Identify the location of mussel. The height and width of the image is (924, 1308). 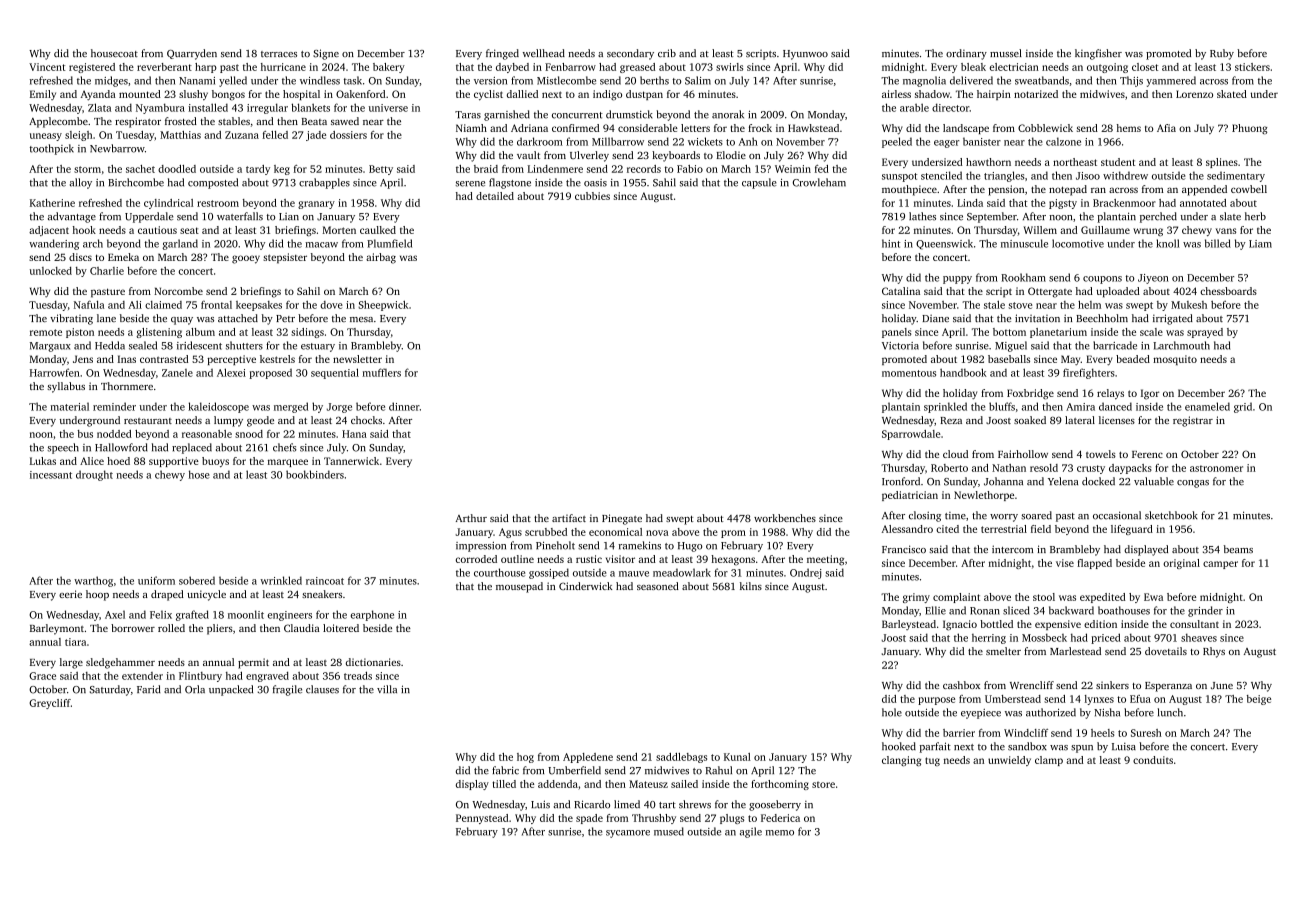
(1006, 53).
